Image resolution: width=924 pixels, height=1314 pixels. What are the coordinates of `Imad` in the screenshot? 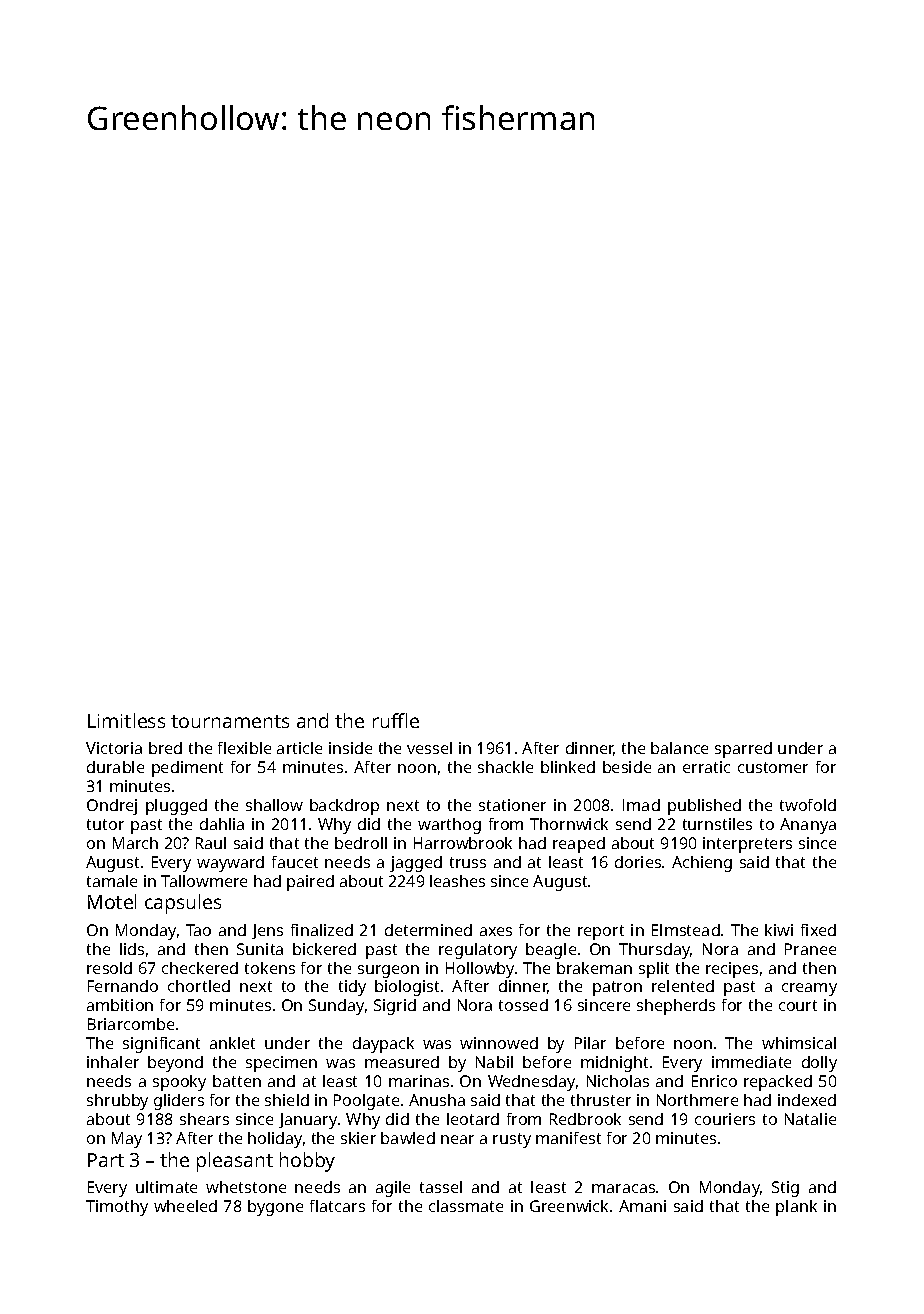 It's located at (641, 805).
